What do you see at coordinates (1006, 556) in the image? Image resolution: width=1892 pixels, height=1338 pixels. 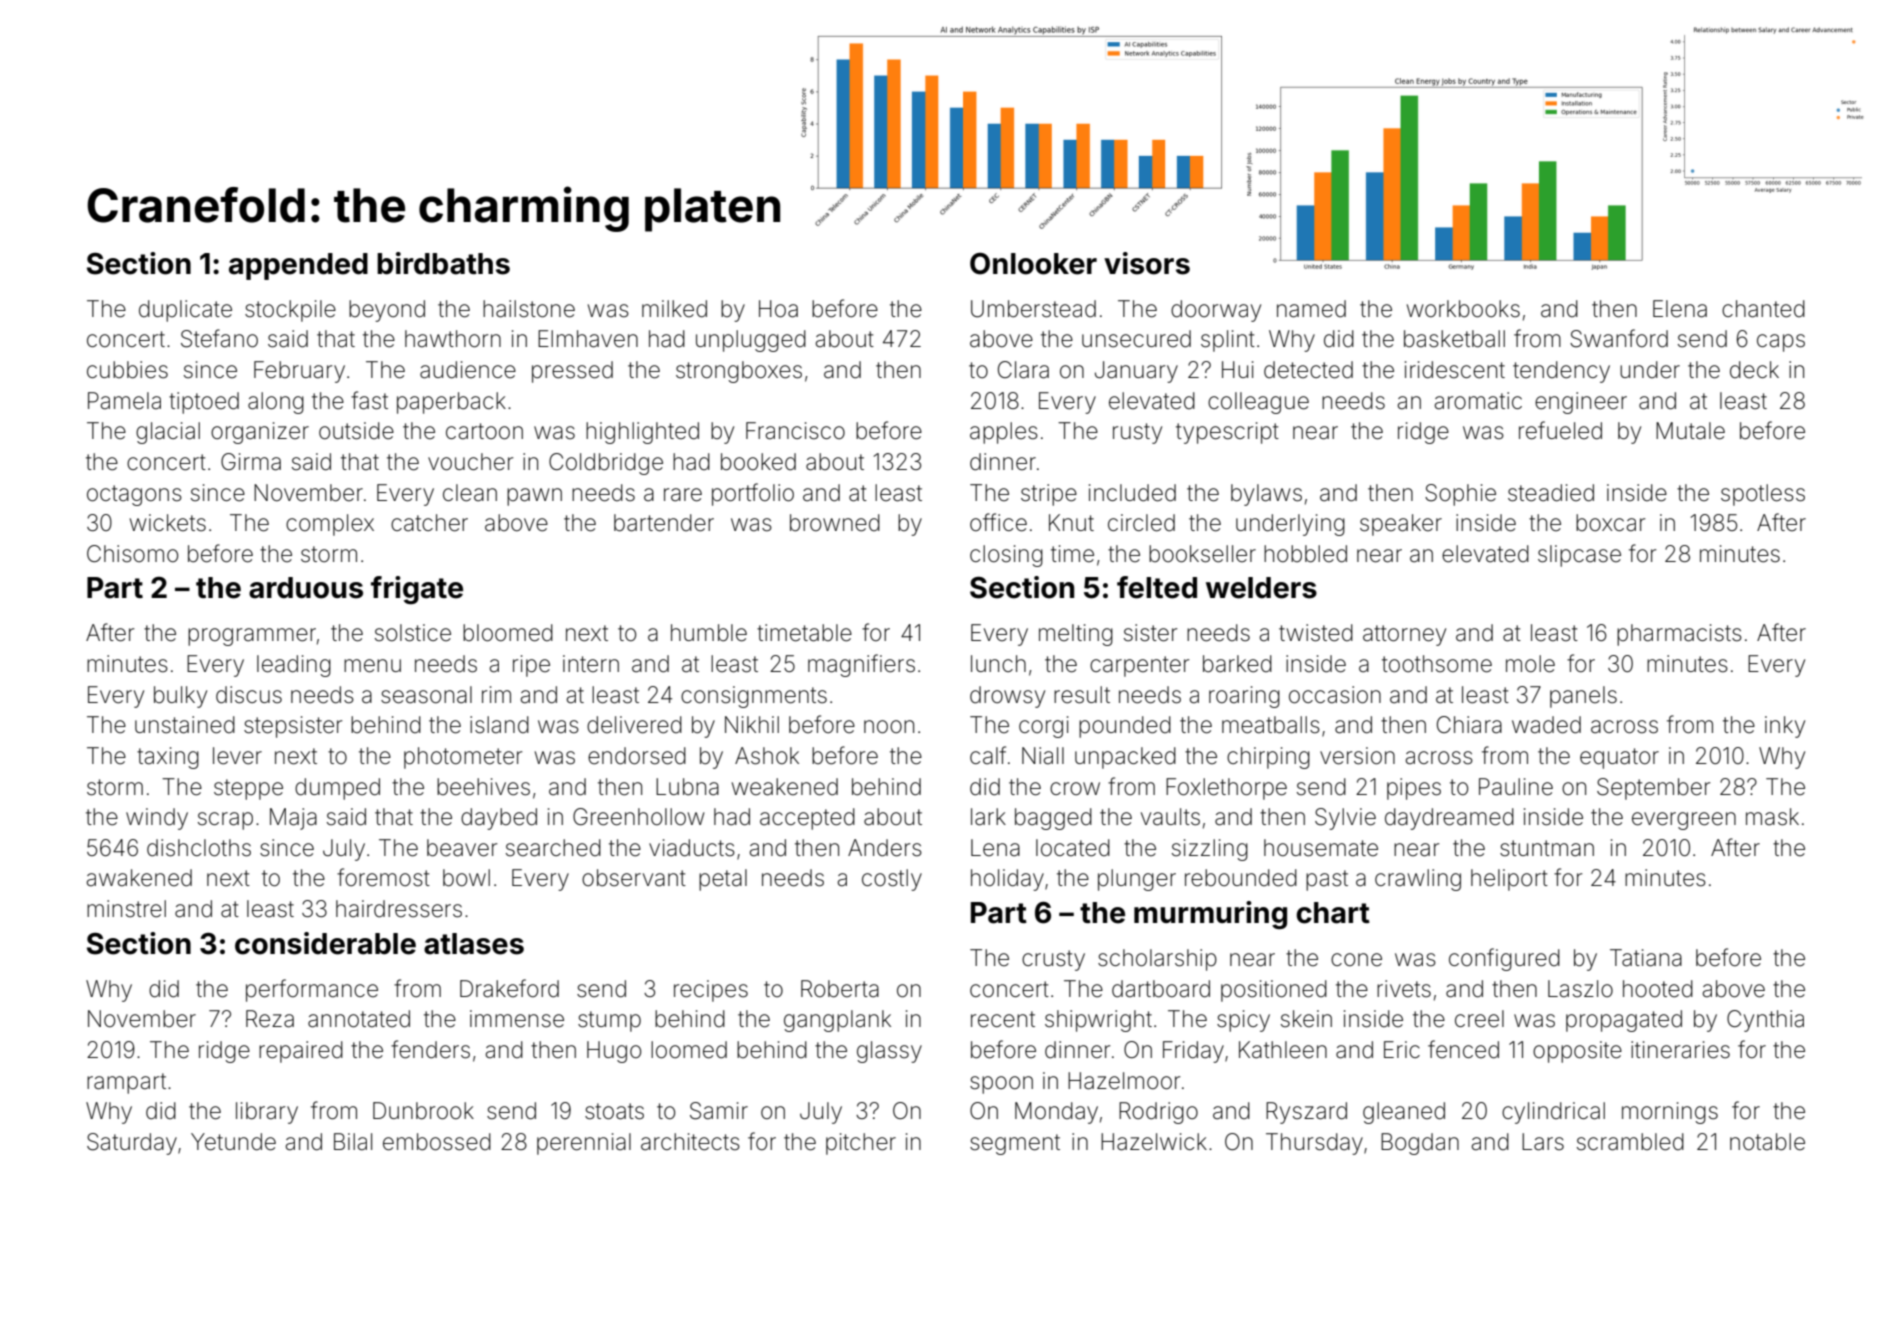 I see `closing` at bounding box center [1006, 556].
